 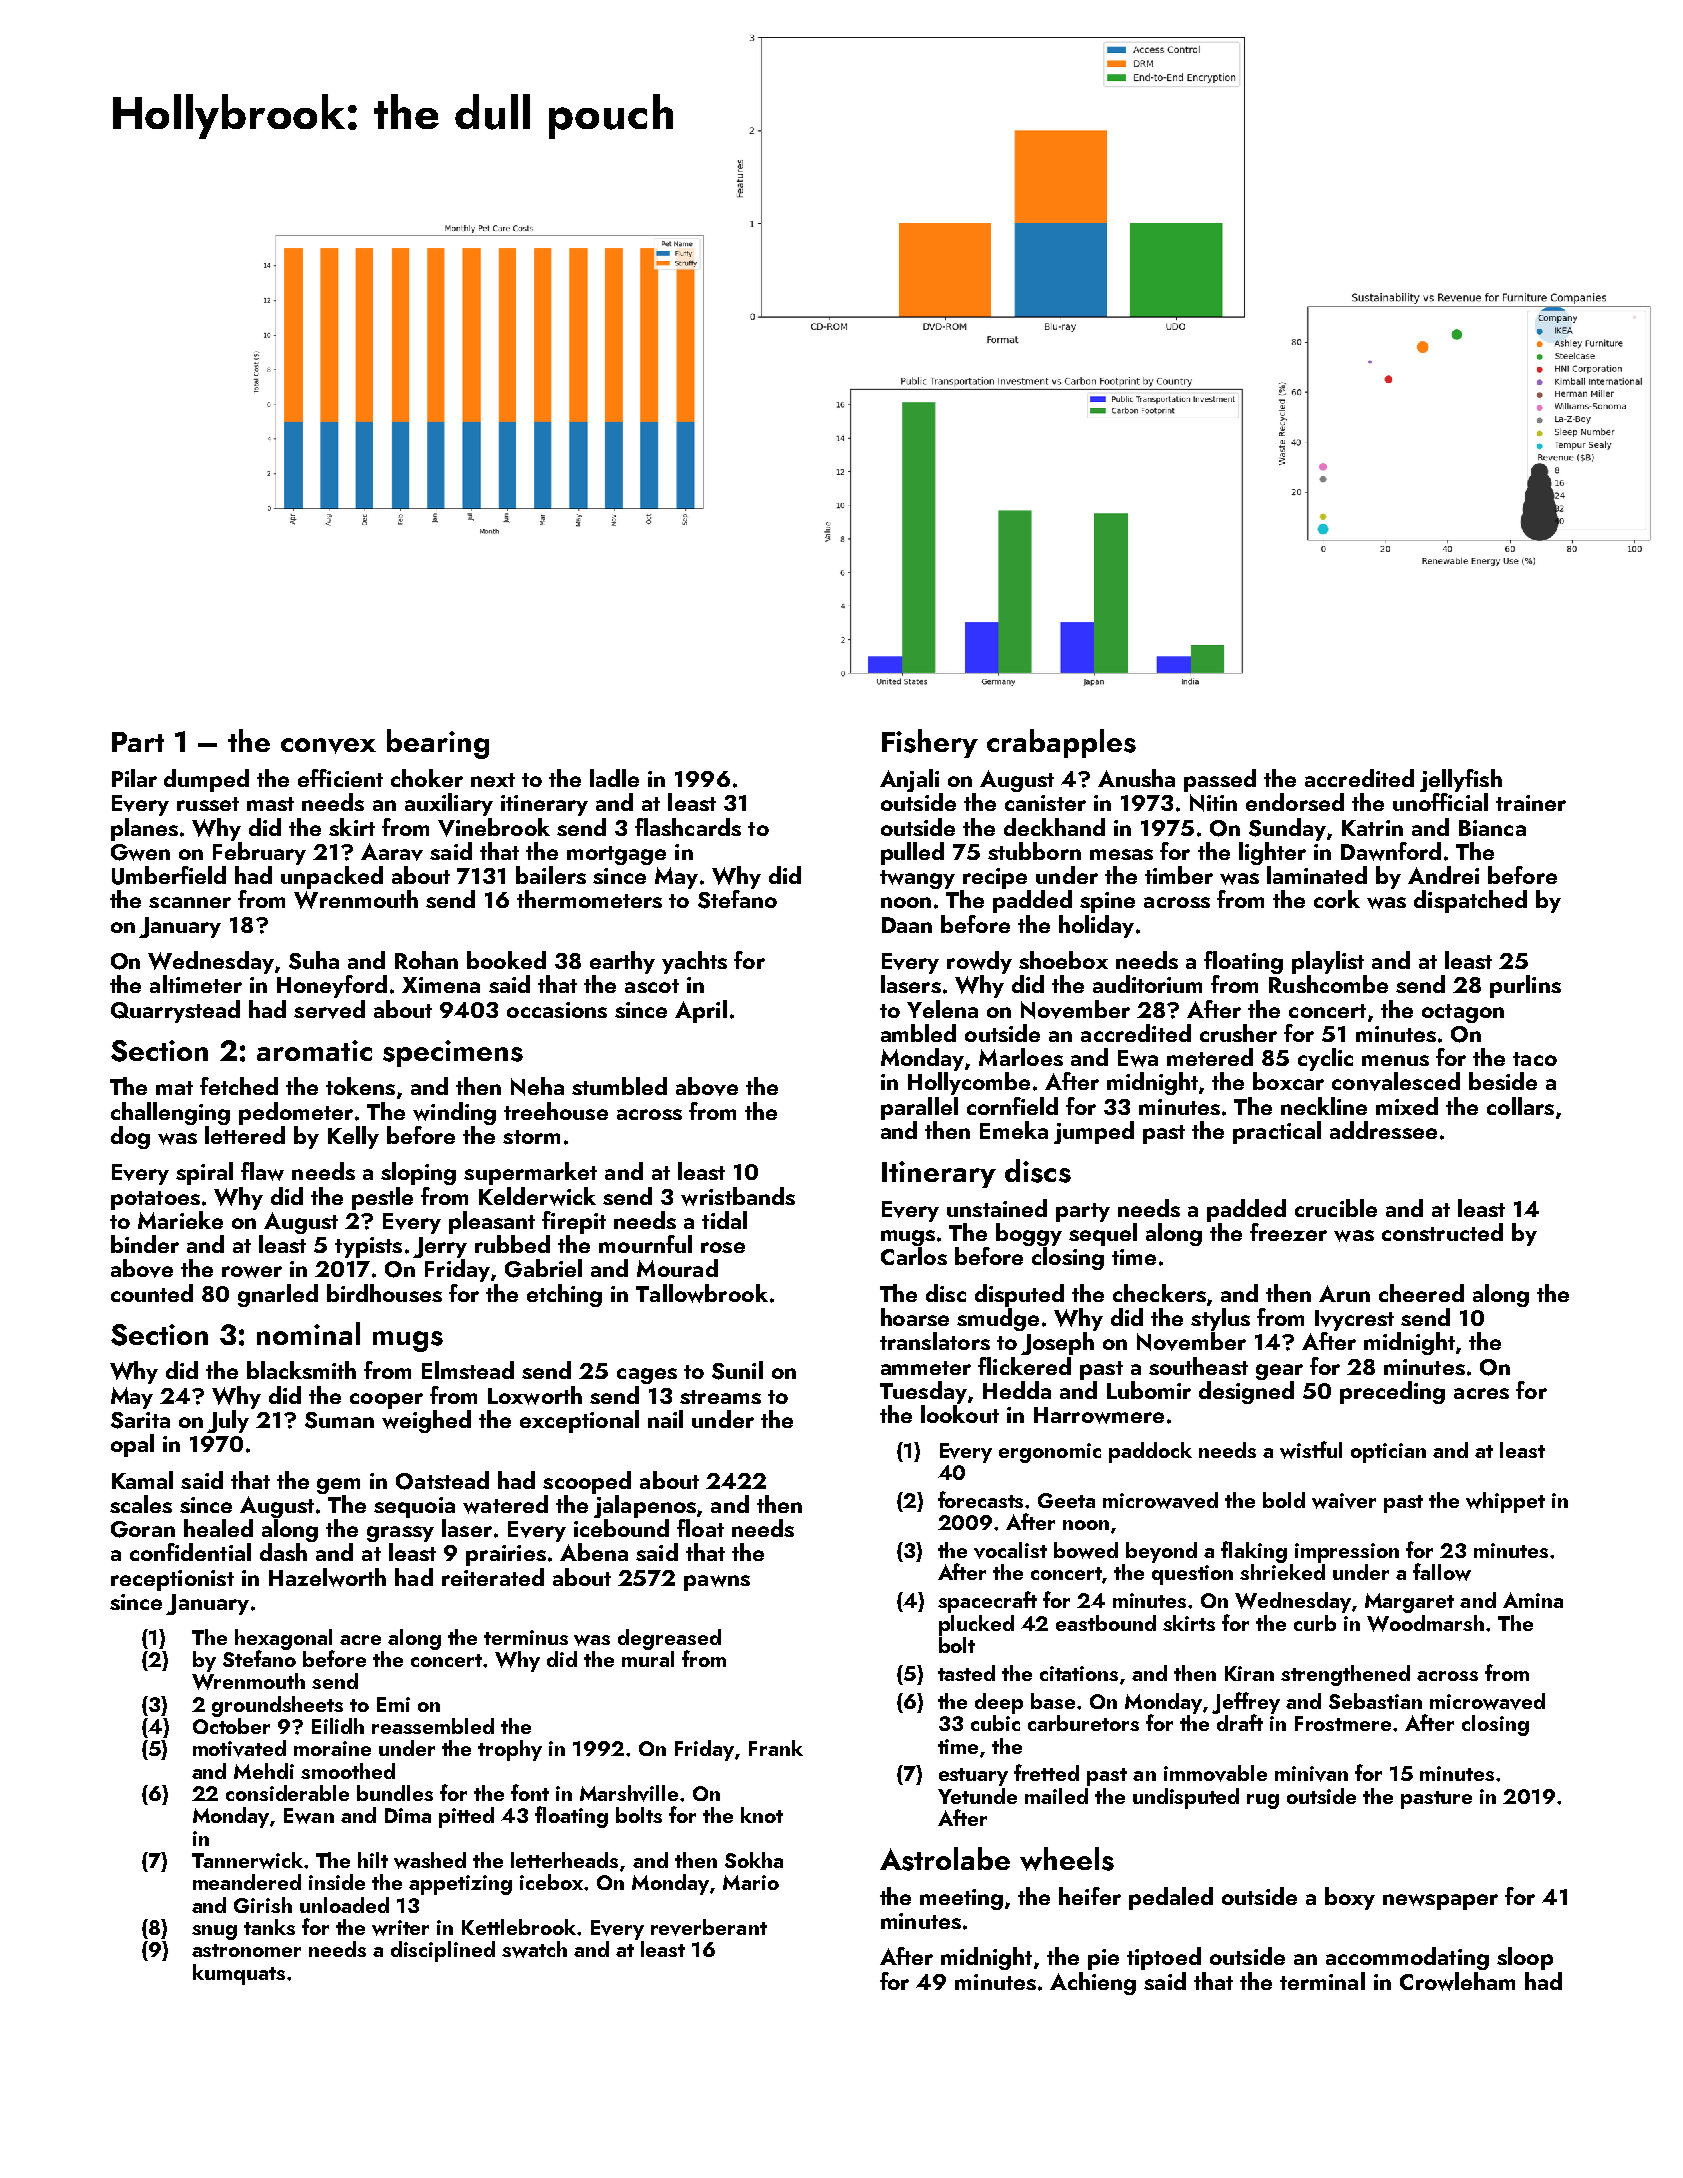 What do you see at coordinates (426, 1421) in the screenshot?
I see `weighed` at bounding box center [426, 1421].
